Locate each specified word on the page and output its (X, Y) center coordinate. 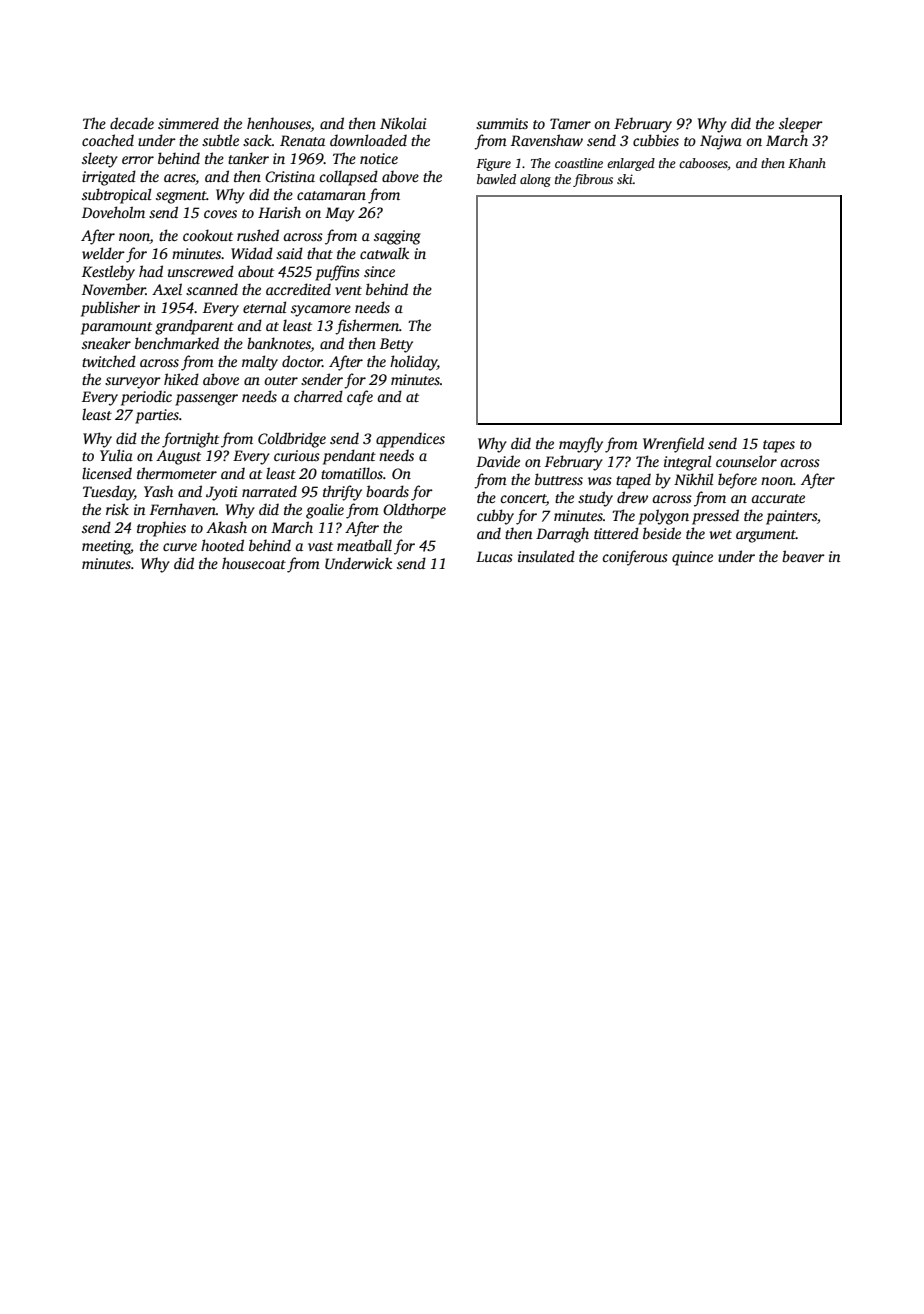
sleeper (801, 125)
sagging (397, 237)
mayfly (581, 445)
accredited (298, 289)
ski (625, 179)
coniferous (635, 558)
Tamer (570, 123)
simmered (188, 123)
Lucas (494, 556)
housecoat (254, 563)
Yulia (116, 455)
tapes (779, 446)
